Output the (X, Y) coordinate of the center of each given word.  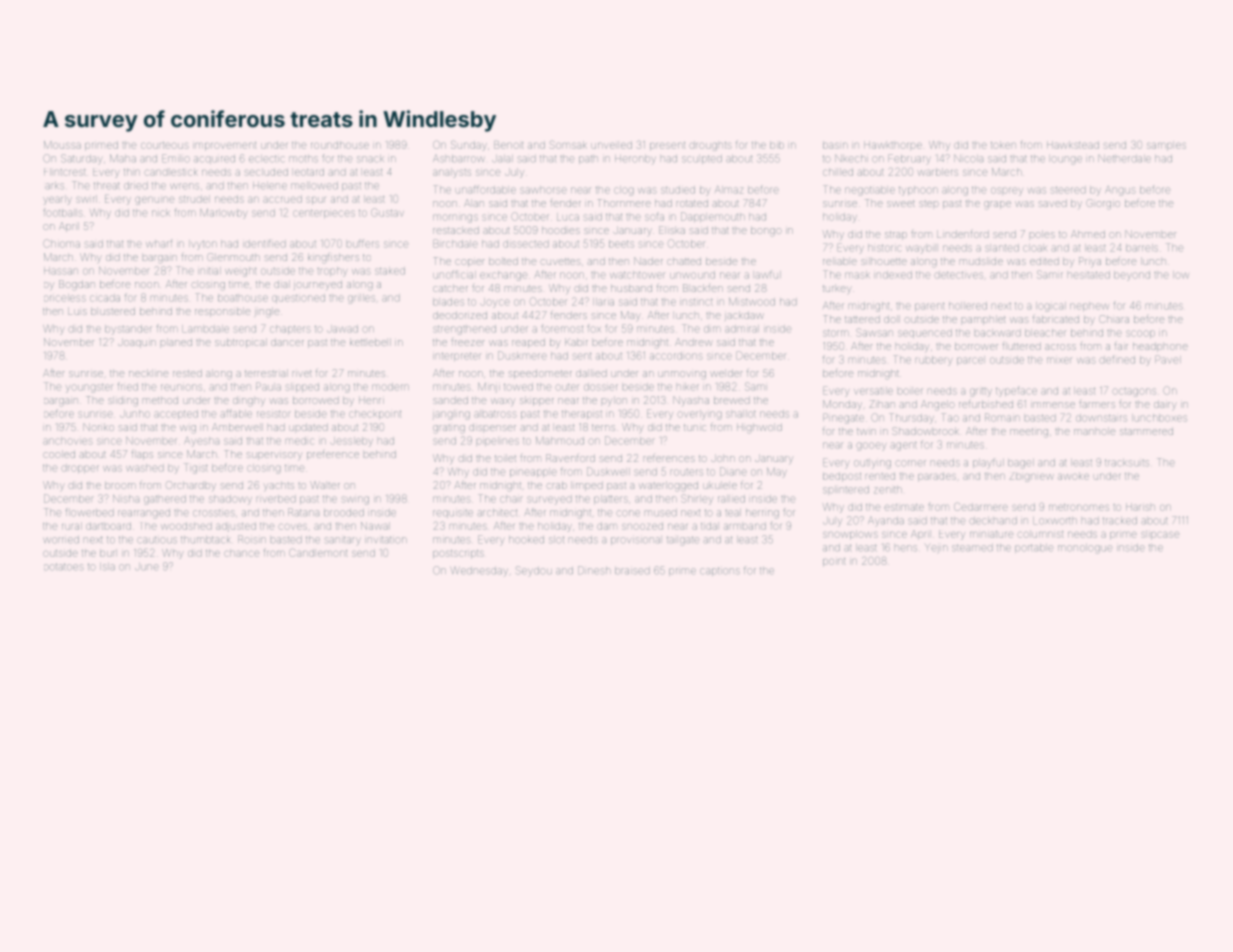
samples (1166, 146)
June (146, 567)
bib (777, 146)
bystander (128, 330)
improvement (225, 145)
